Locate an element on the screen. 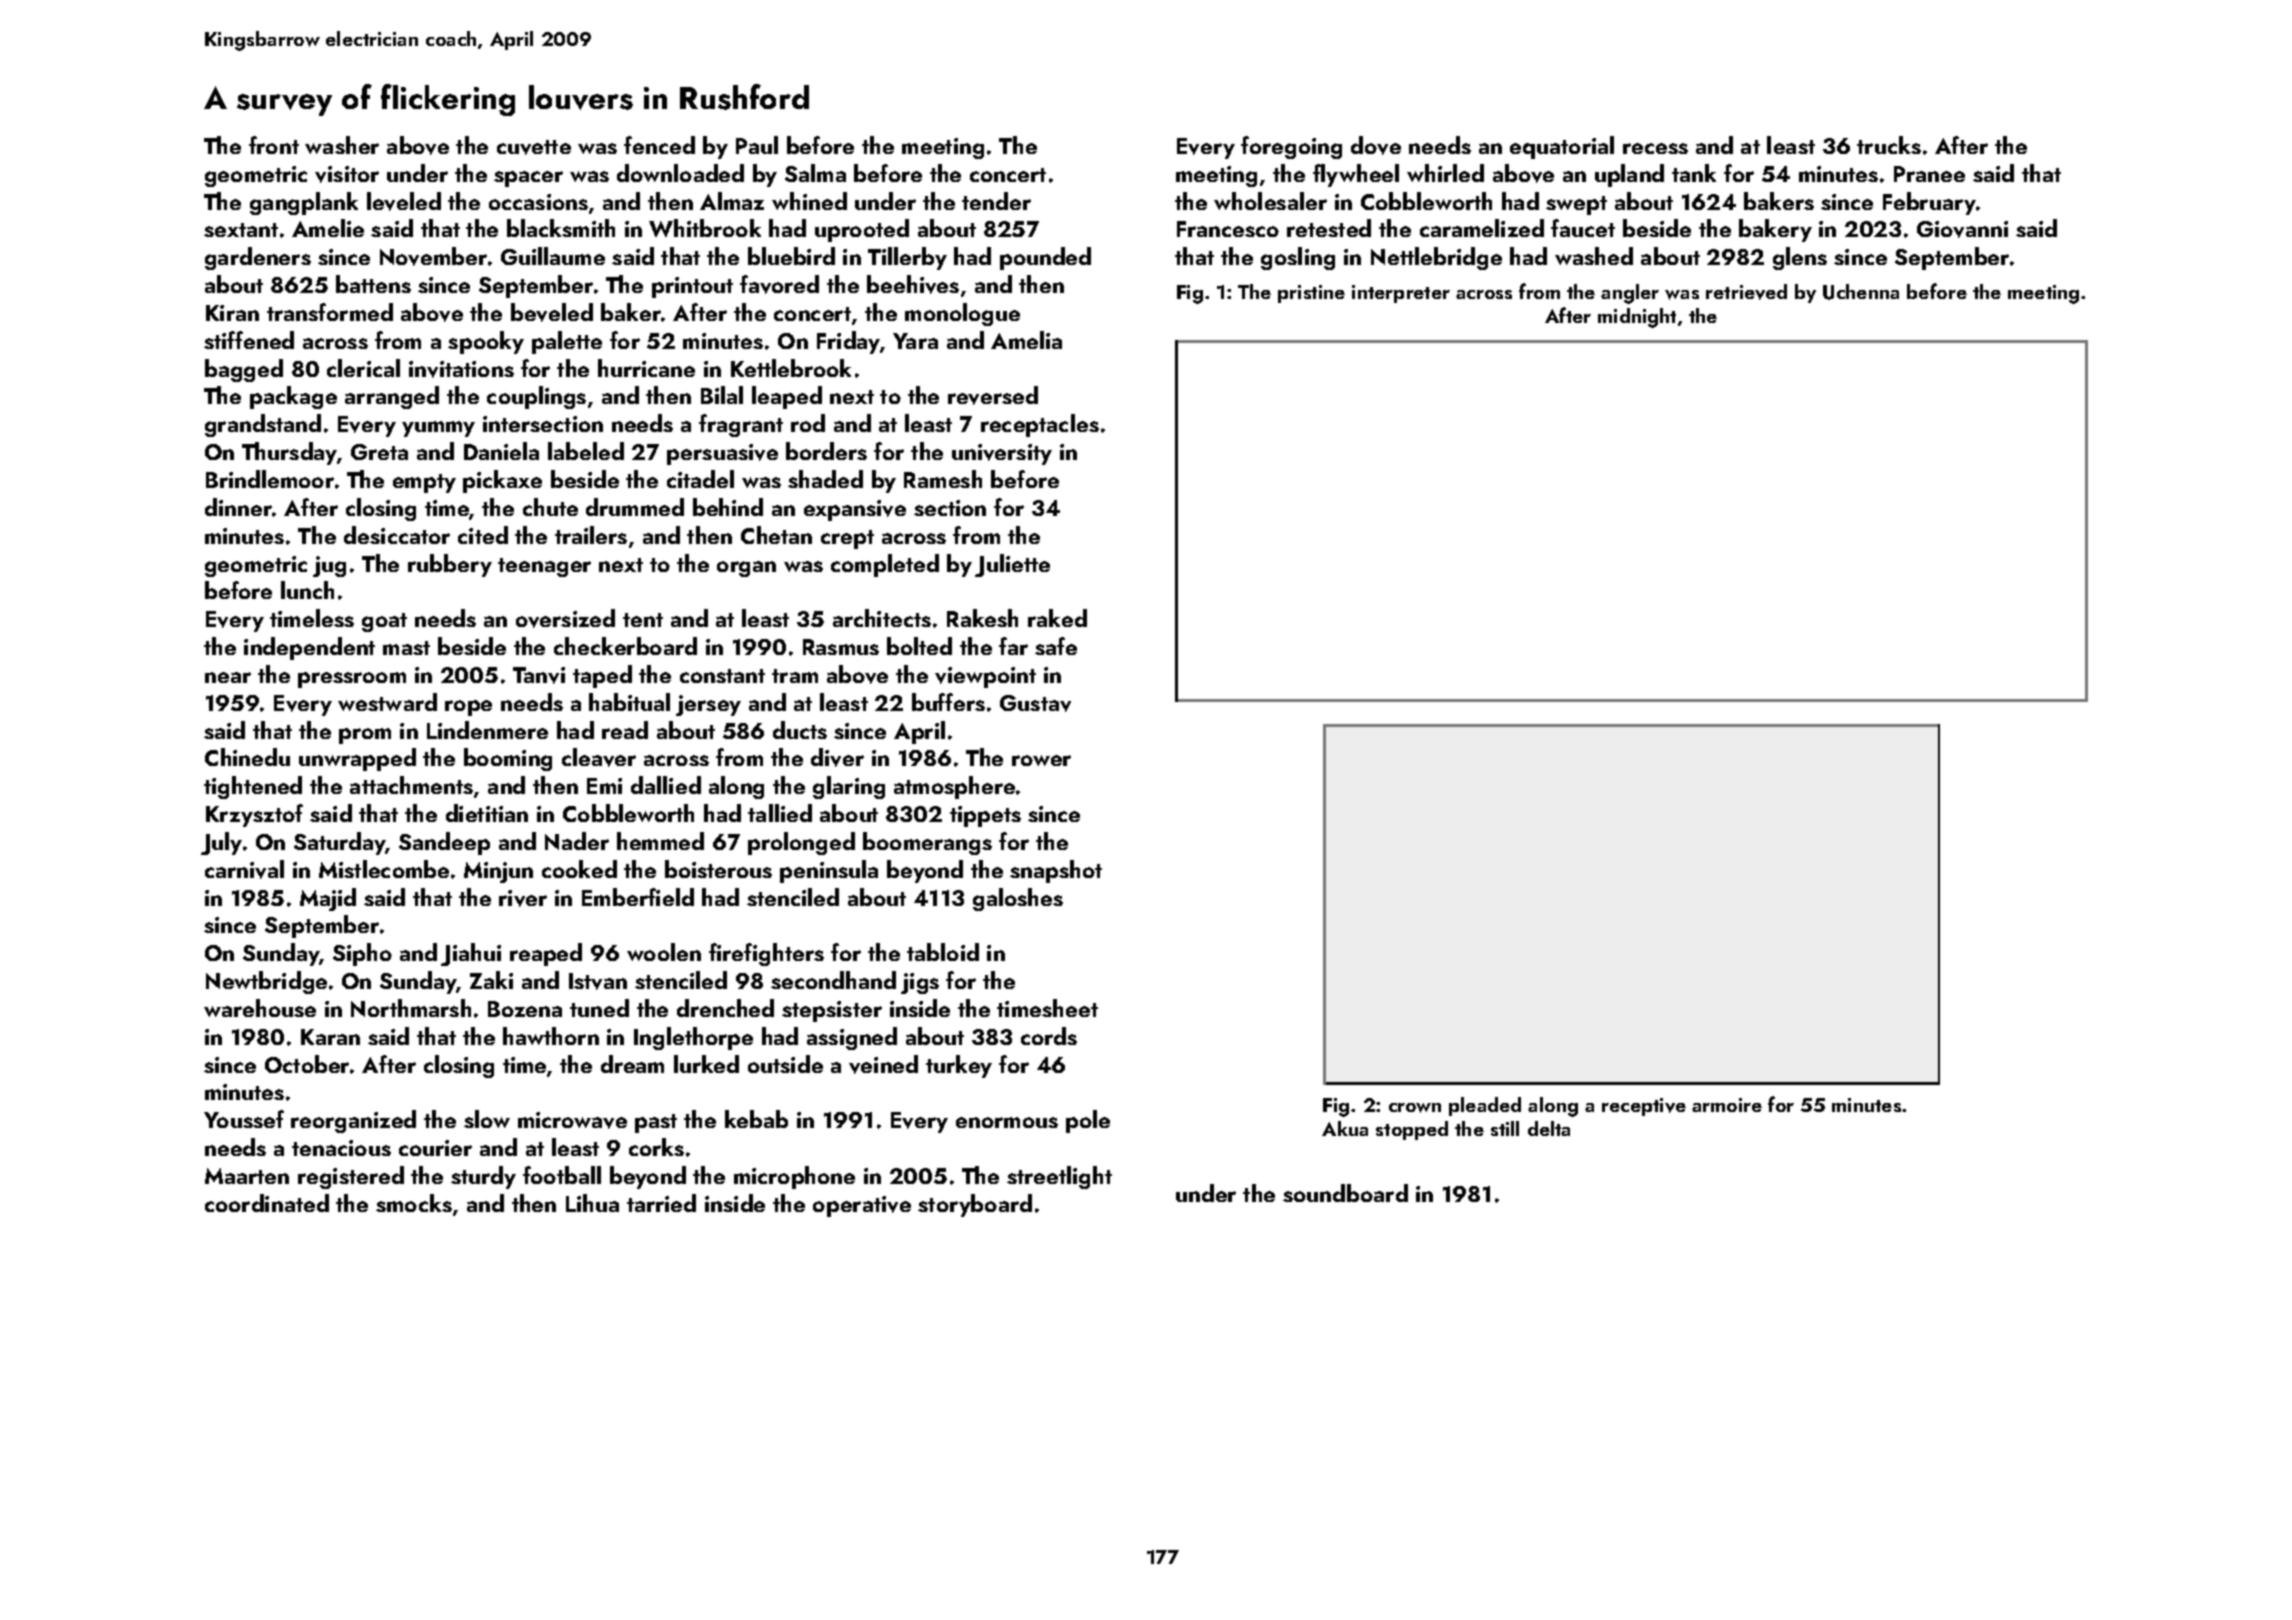  university is located at coordinates (1002, 454).
